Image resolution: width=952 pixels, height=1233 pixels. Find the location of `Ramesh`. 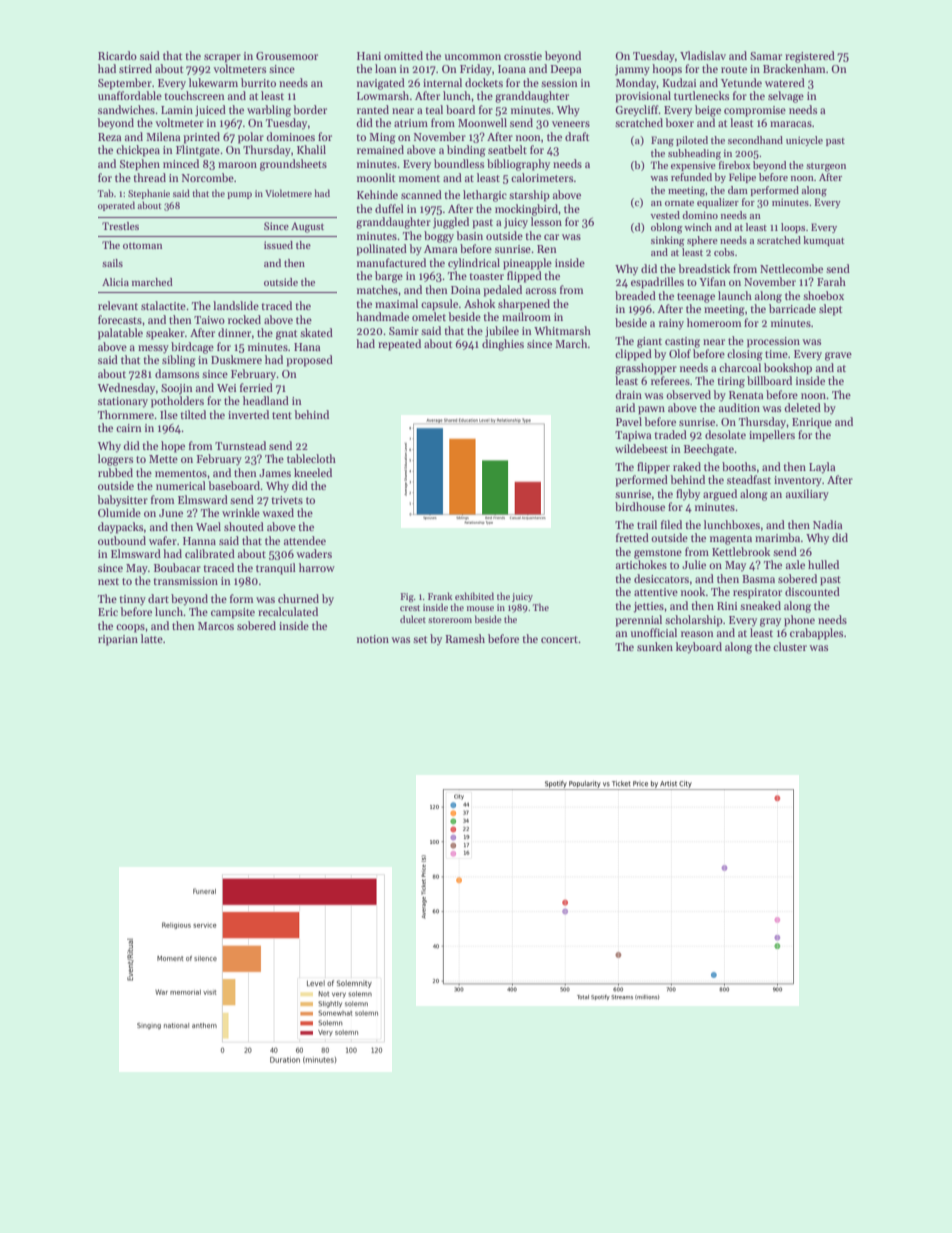

Ramesh is located at coordinates (465, 638).
